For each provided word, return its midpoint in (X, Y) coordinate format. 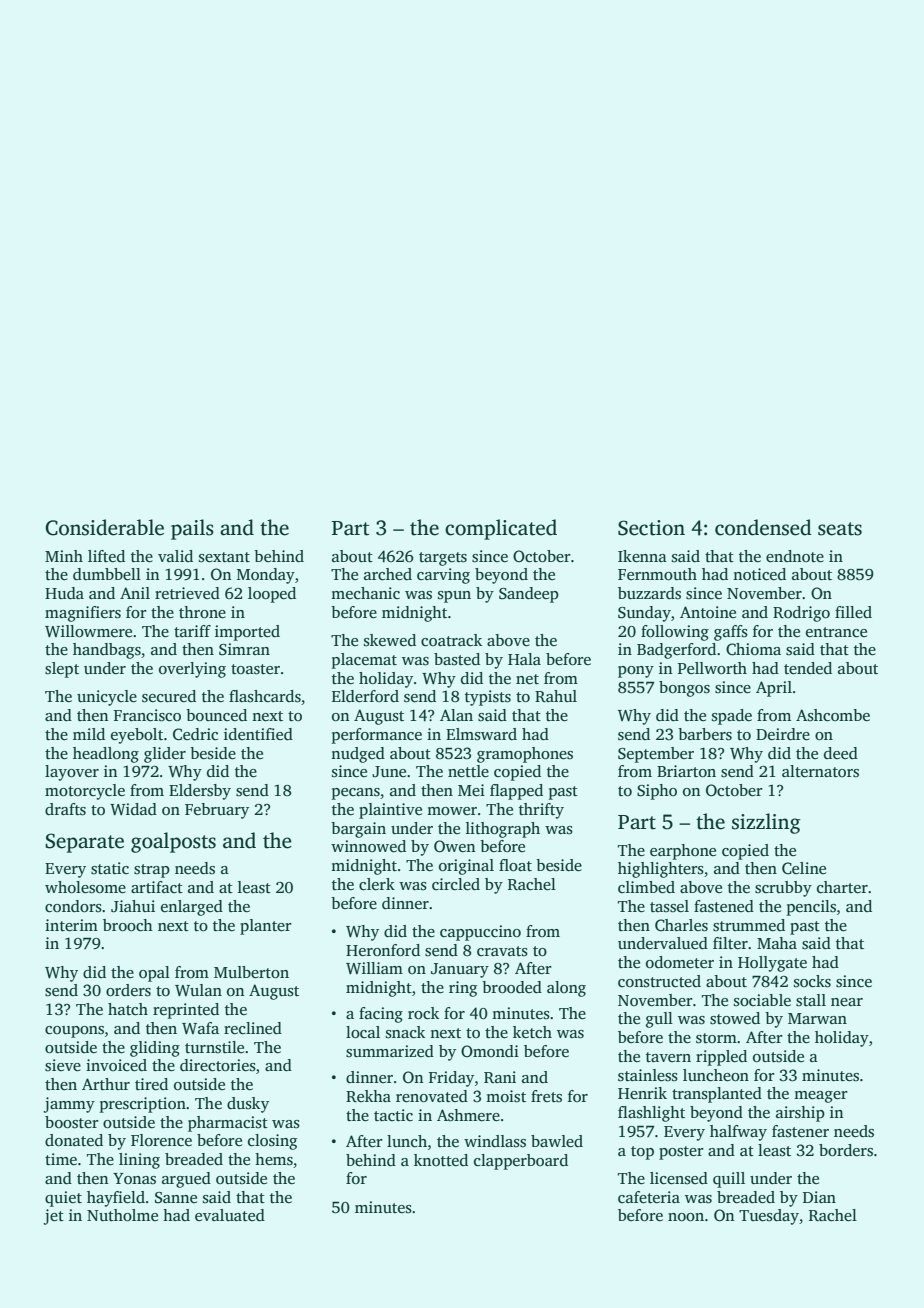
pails (192, 529)
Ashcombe (833, 715)
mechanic (365, 593)
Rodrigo (801, 614)
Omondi (490, 1051)
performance (377, 736)
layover (72, 773)
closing (272, 1142)
